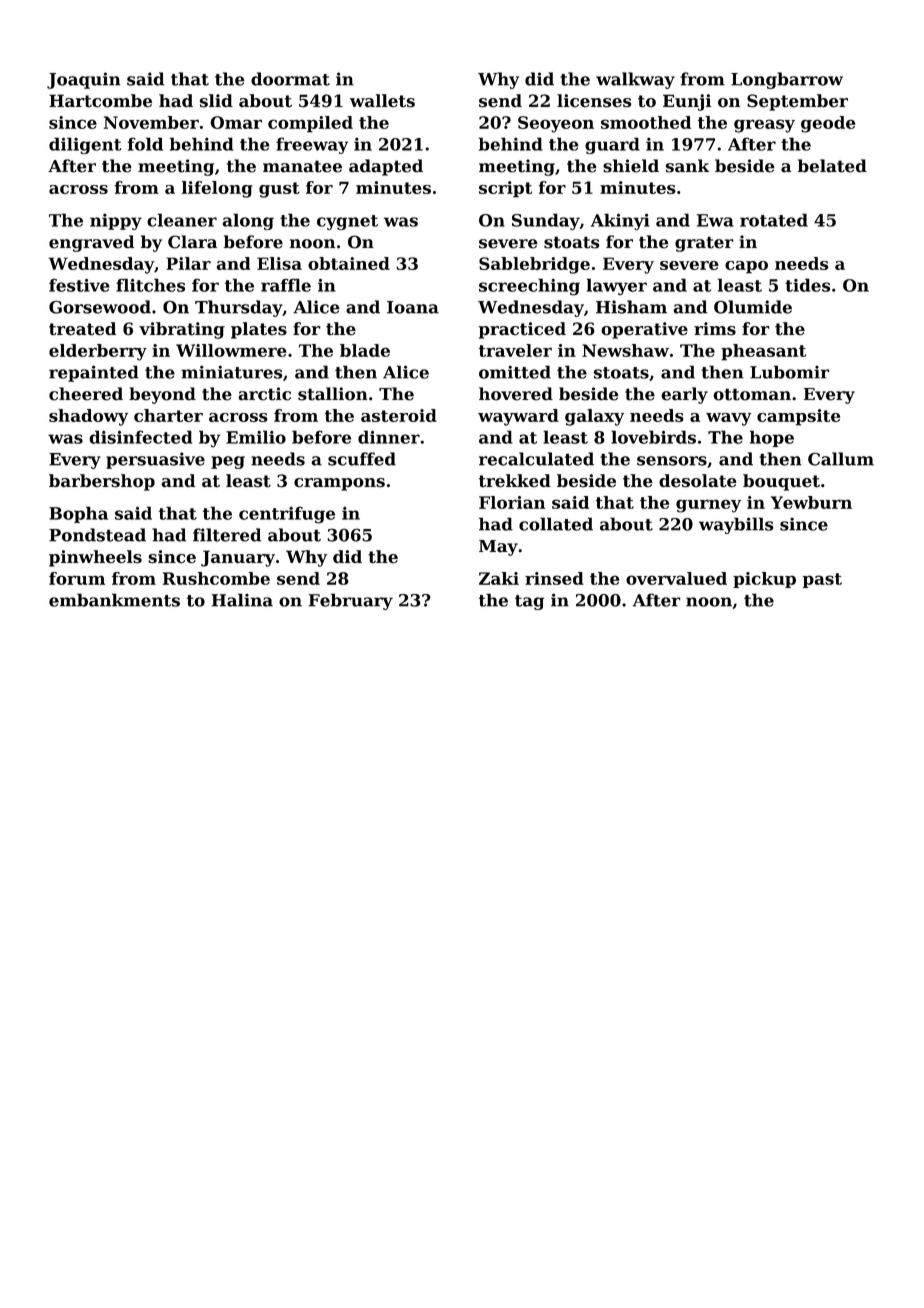  Describe the element at coordinates (644, 330) in the screenshot. I see `operative` at that location.
